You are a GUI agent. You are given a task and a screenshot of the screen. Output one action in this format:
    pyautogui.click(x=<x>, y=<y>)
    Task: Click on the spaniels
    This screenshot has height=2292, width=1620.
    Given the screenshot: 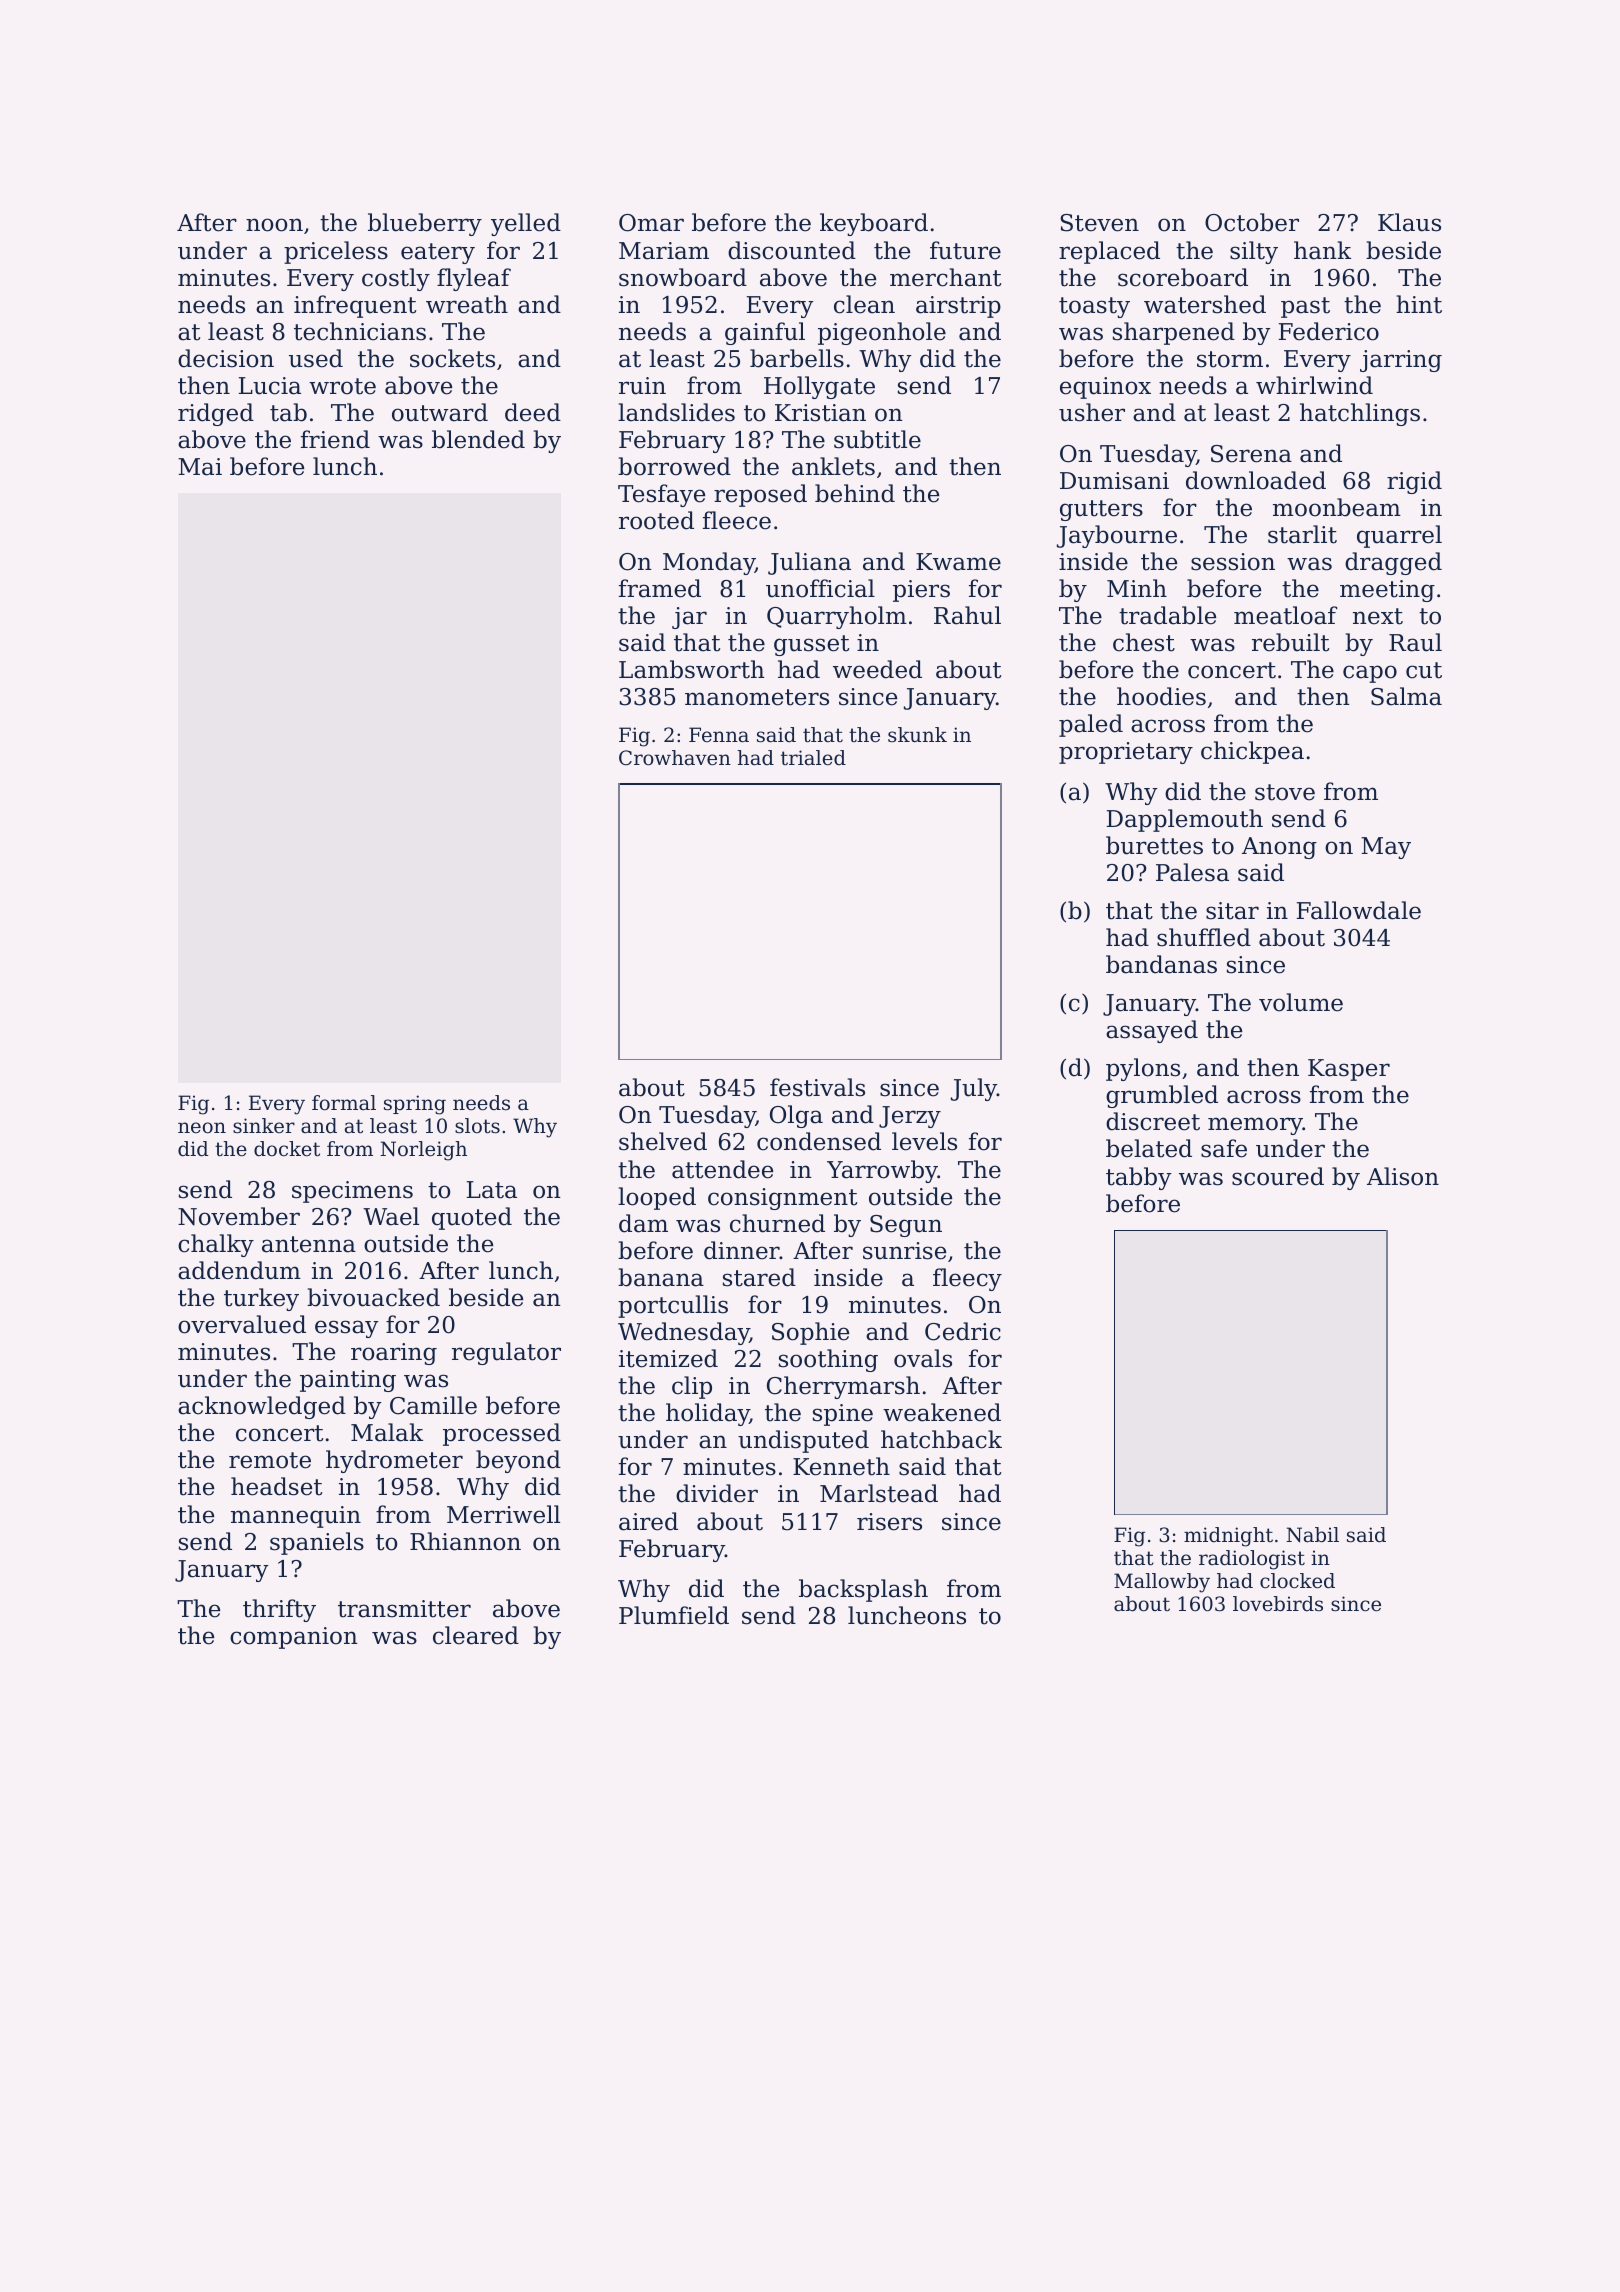 What is the action you would take?
    pyautogui.click(x=317, y=1543)
